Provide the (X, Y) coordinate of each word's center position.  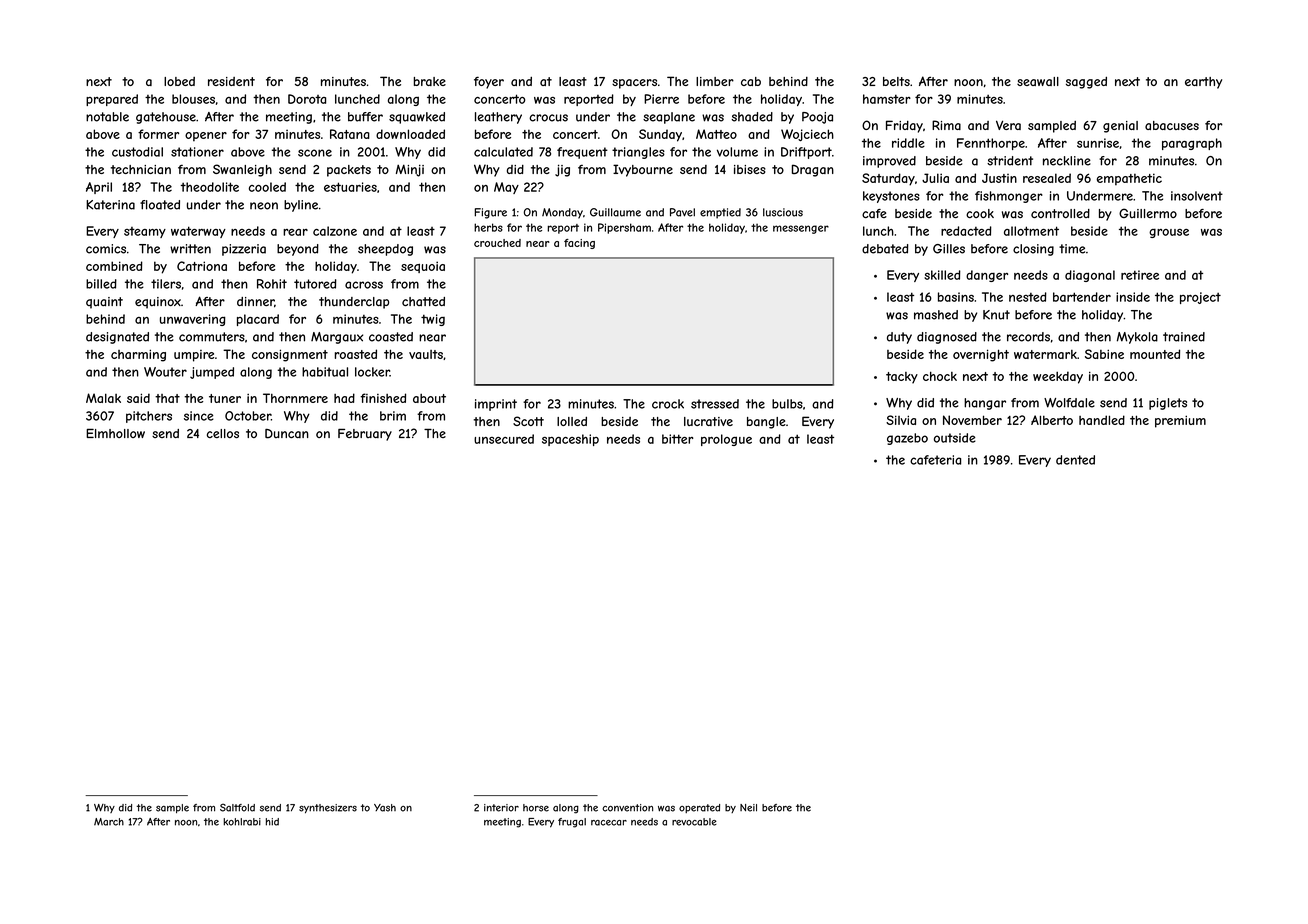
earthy (1203, 83)
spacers (634, 84)
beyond (298, 250)
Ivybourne (643, 170)
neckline (1067, 161)
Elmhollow (115, 433)
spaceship (570, 440)
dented (1075, 460)
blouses (193, 99)
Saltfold (237, 807)
